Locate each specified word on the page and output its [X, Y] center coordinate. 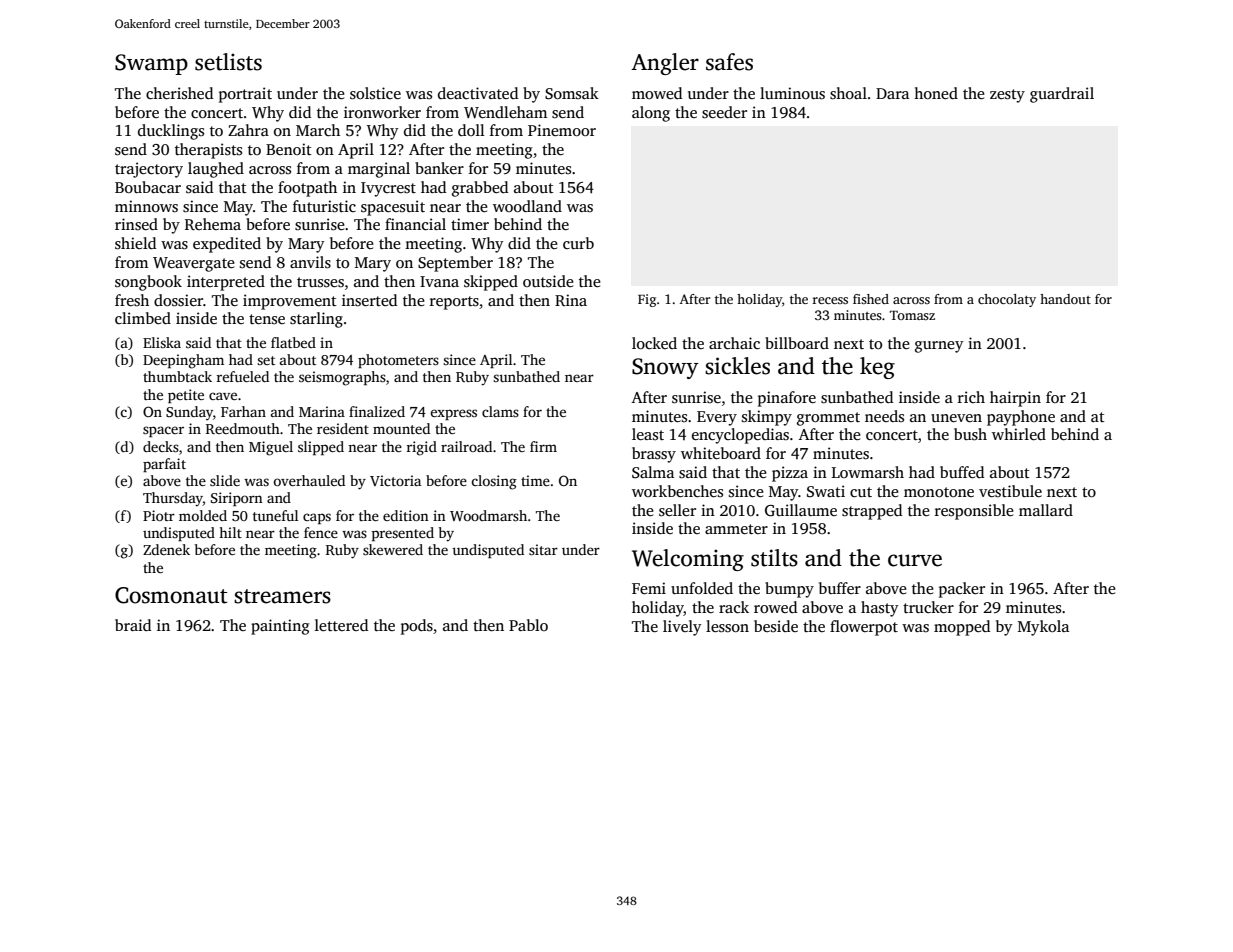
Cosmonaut [171, 595]
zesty [1007, 96]
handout [1065, 299]
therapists [208, 151]
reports [454, 303]
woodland [527, 206]
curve [915, 560]
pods [417, 627]
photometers [398, 361]
